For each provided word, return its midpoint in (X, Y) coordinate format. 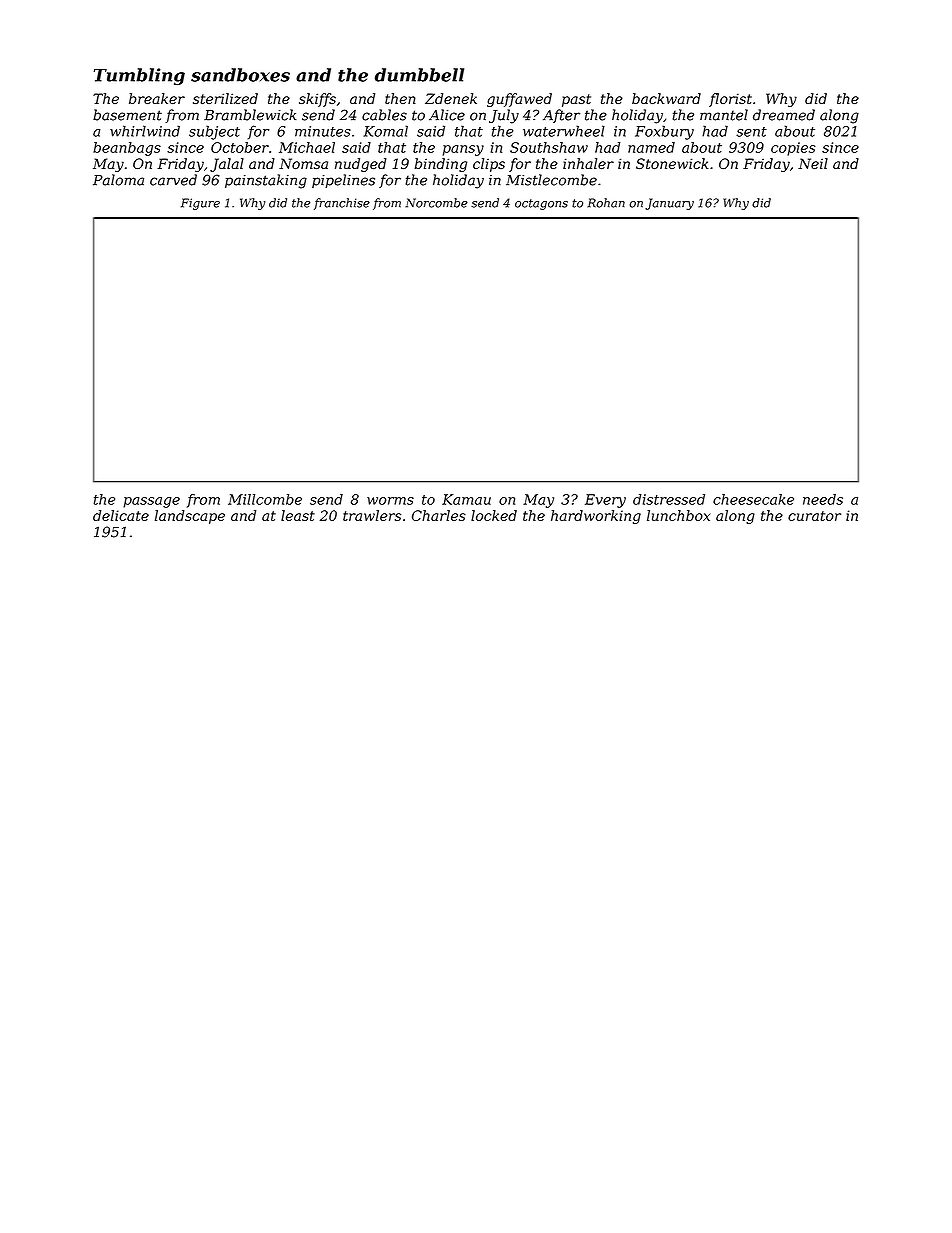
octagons (541, 204)
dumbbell (419, 75)
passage (151, 502)
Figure (200, 204)
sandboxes (240, 75)
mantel (724, 115)
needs (823, 499)
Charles (439, 515)
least (298, 515)
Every (605, 501)
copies (793, 149)
